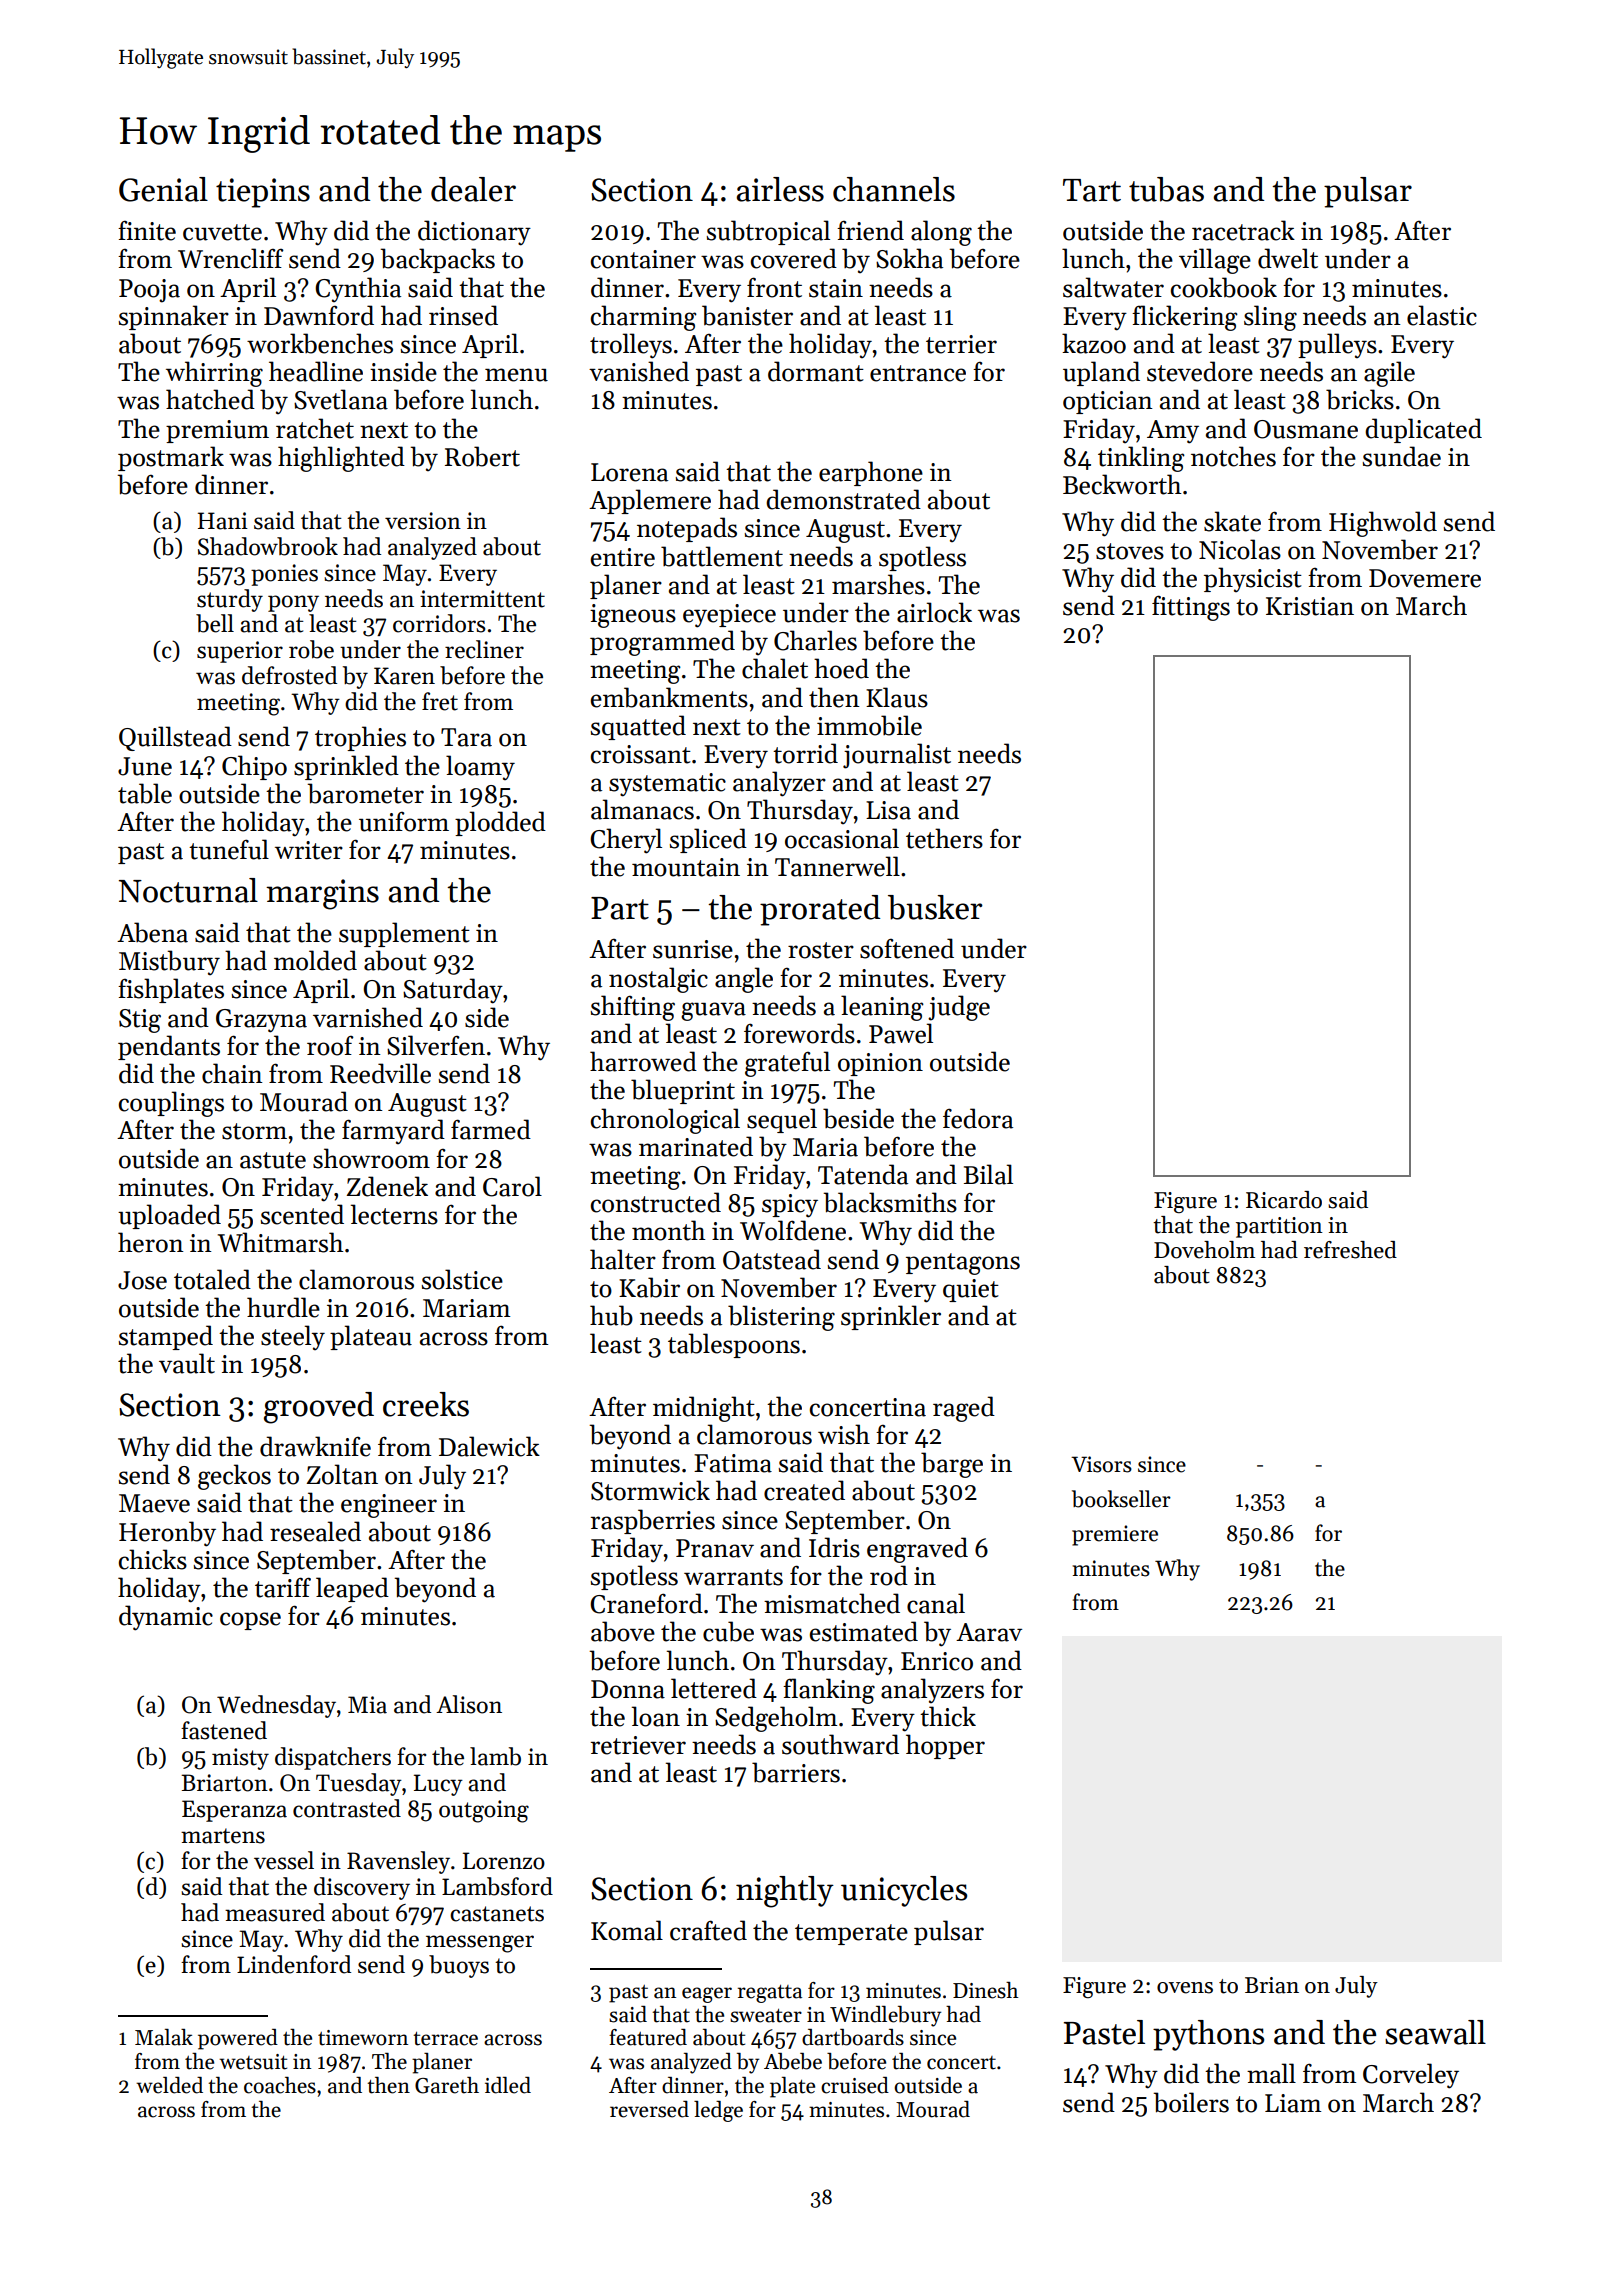  What do you see at coordinates (890, 1202) in the screenshot?
I see `blacksmiths` at bounding box center [890, 1202].
